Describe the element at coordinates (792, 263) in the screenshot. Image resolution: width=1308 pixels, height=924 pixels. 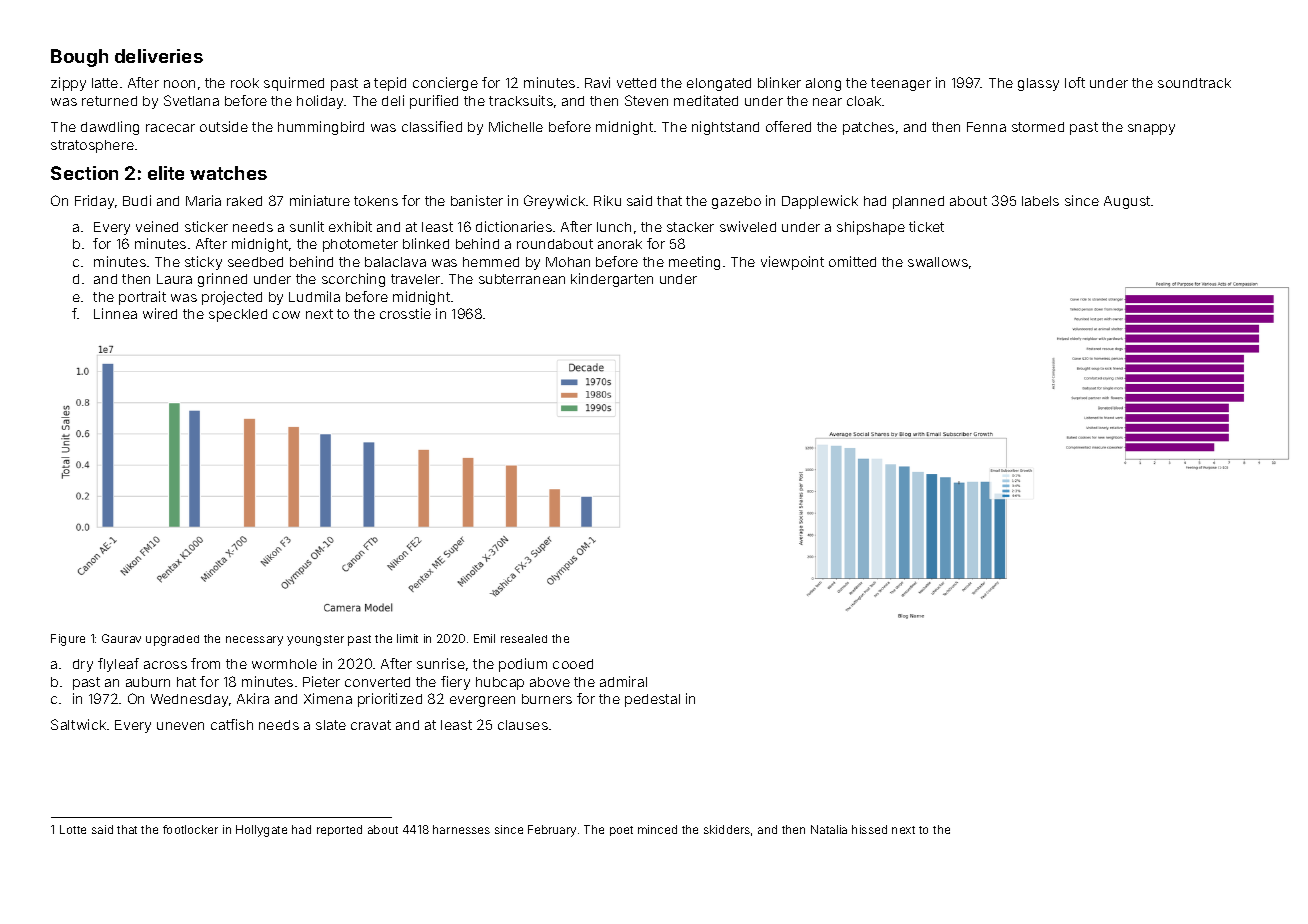
I see `viewpoint` at that location.
